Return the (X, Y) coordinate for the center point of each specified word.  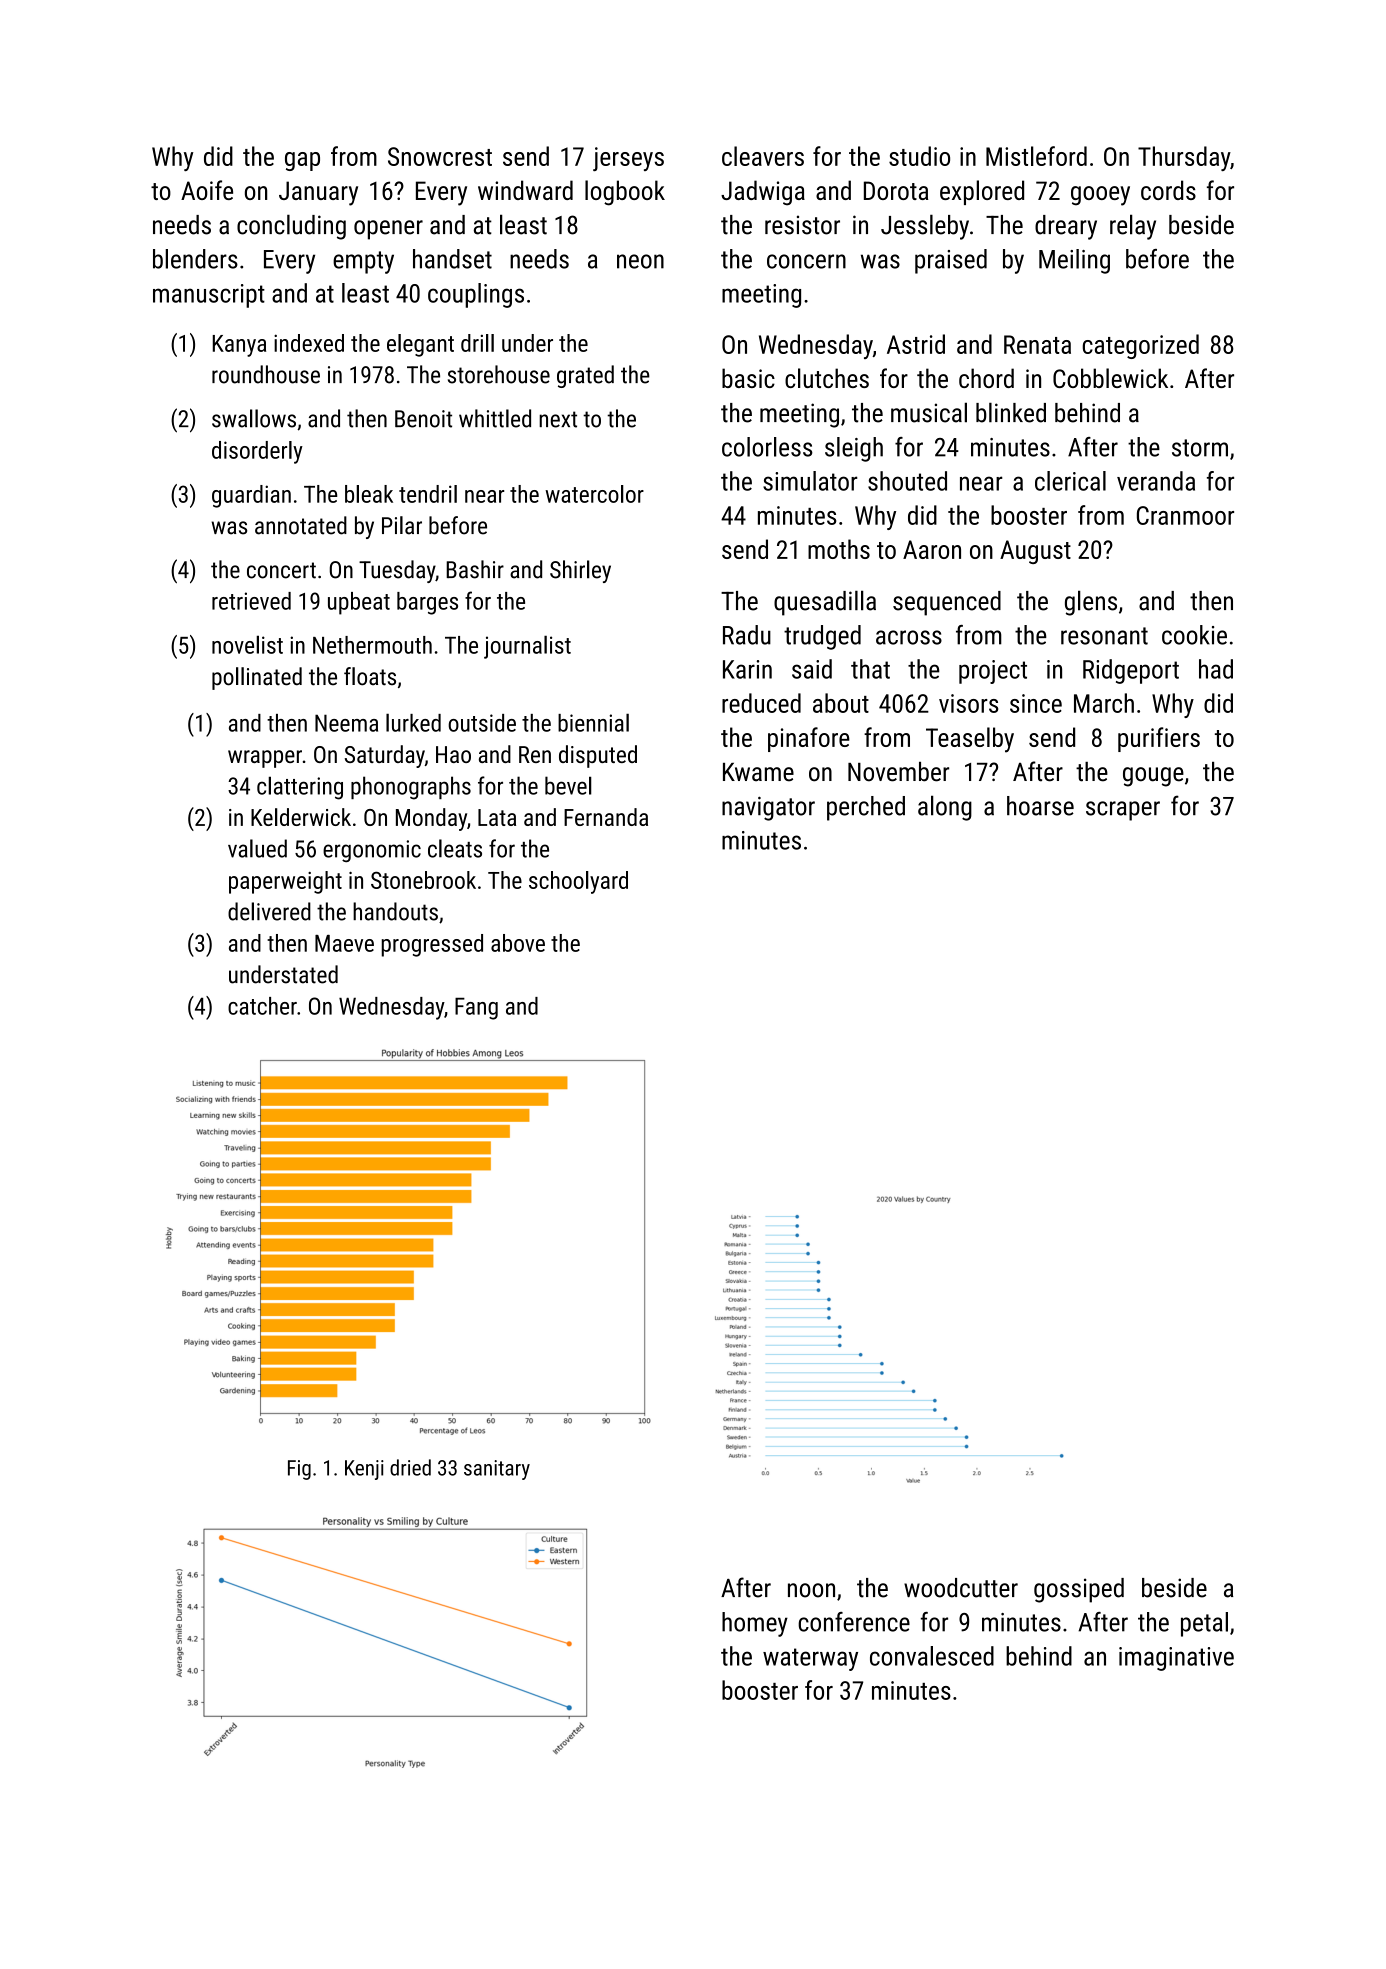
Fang (476, 1009)
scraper (1123, 811)
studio (919, 156)
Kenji (364, 1470)
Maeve (344, 943)
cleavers (763, 156)
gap (302, 161)
